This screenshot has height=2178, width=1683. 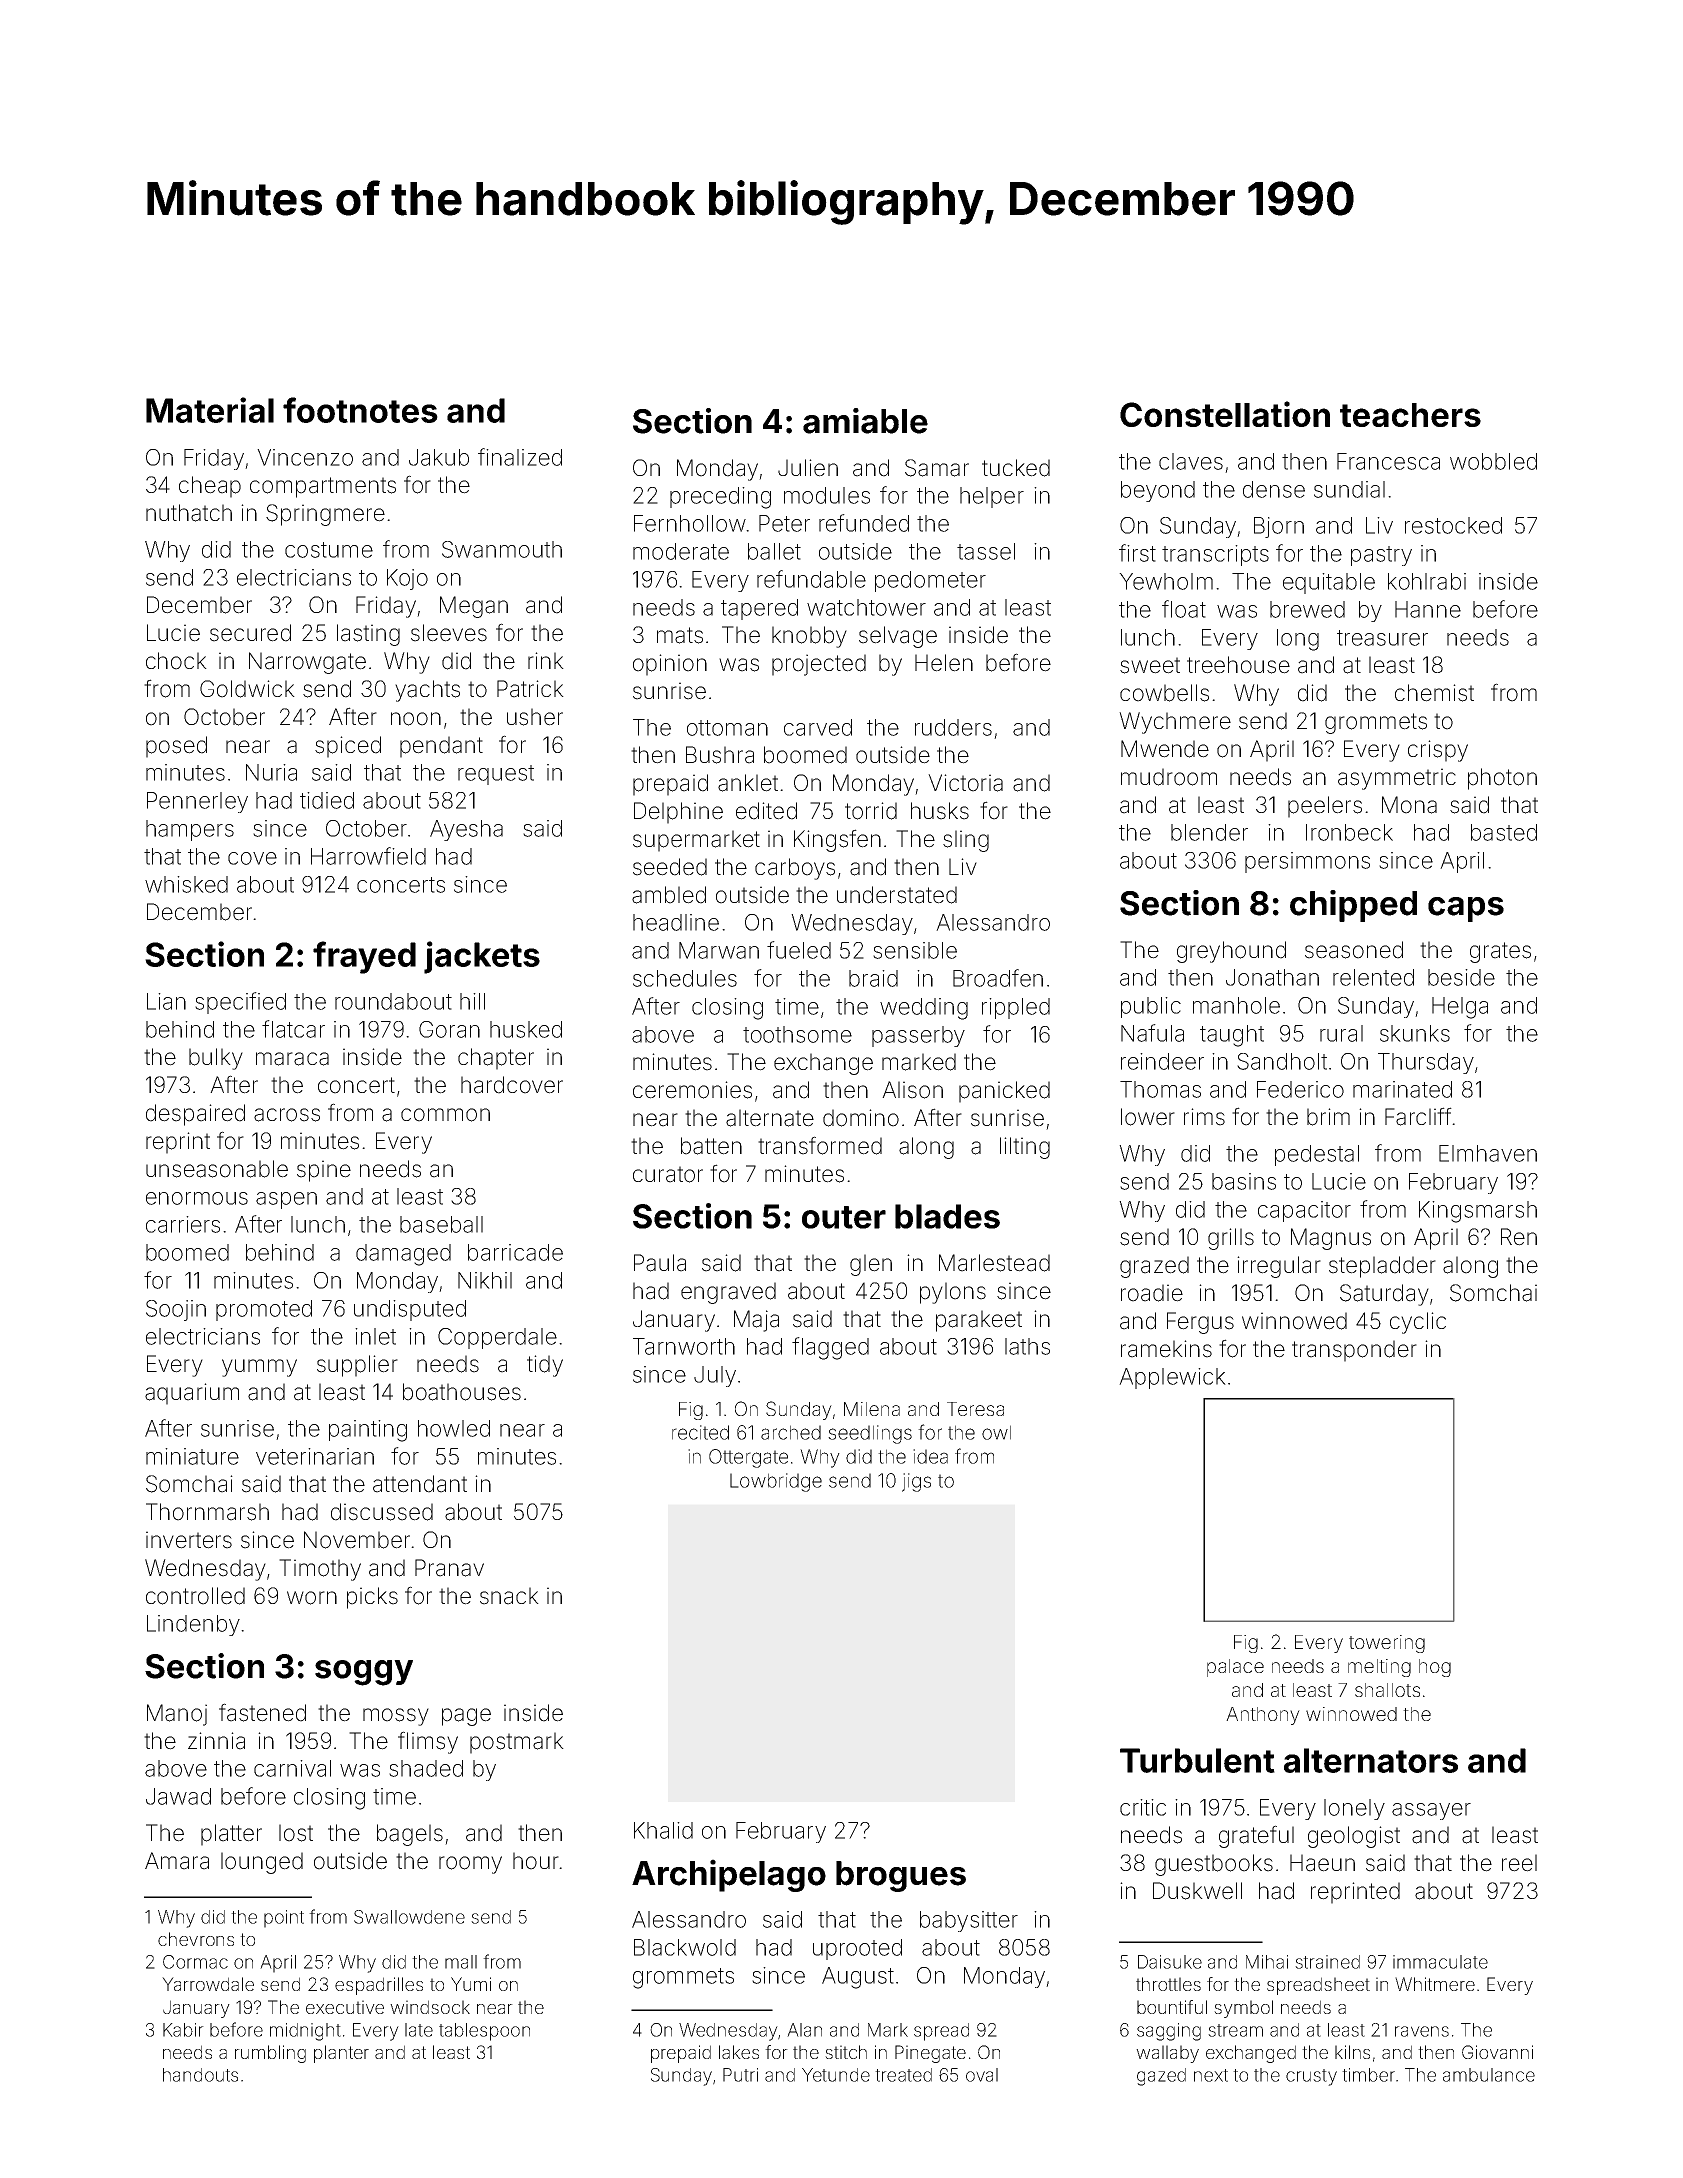 I want to click on Swallowdene, so click(x=409, y=1917).
